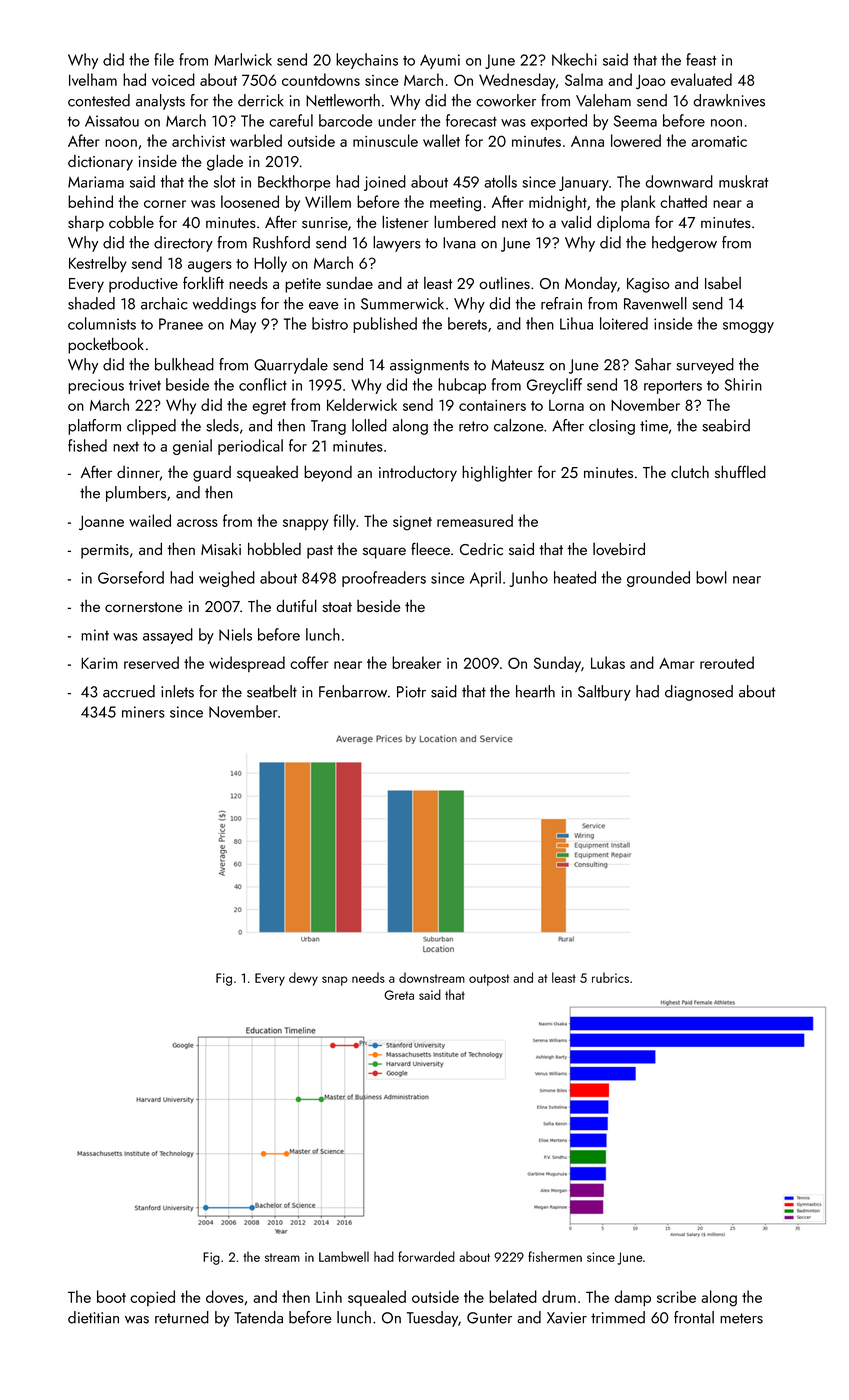 The image size is (849, 1400). What do you see at coordinates (93, 79) in the document?
I see `Ivelham` at bounding box center [93, 79].
